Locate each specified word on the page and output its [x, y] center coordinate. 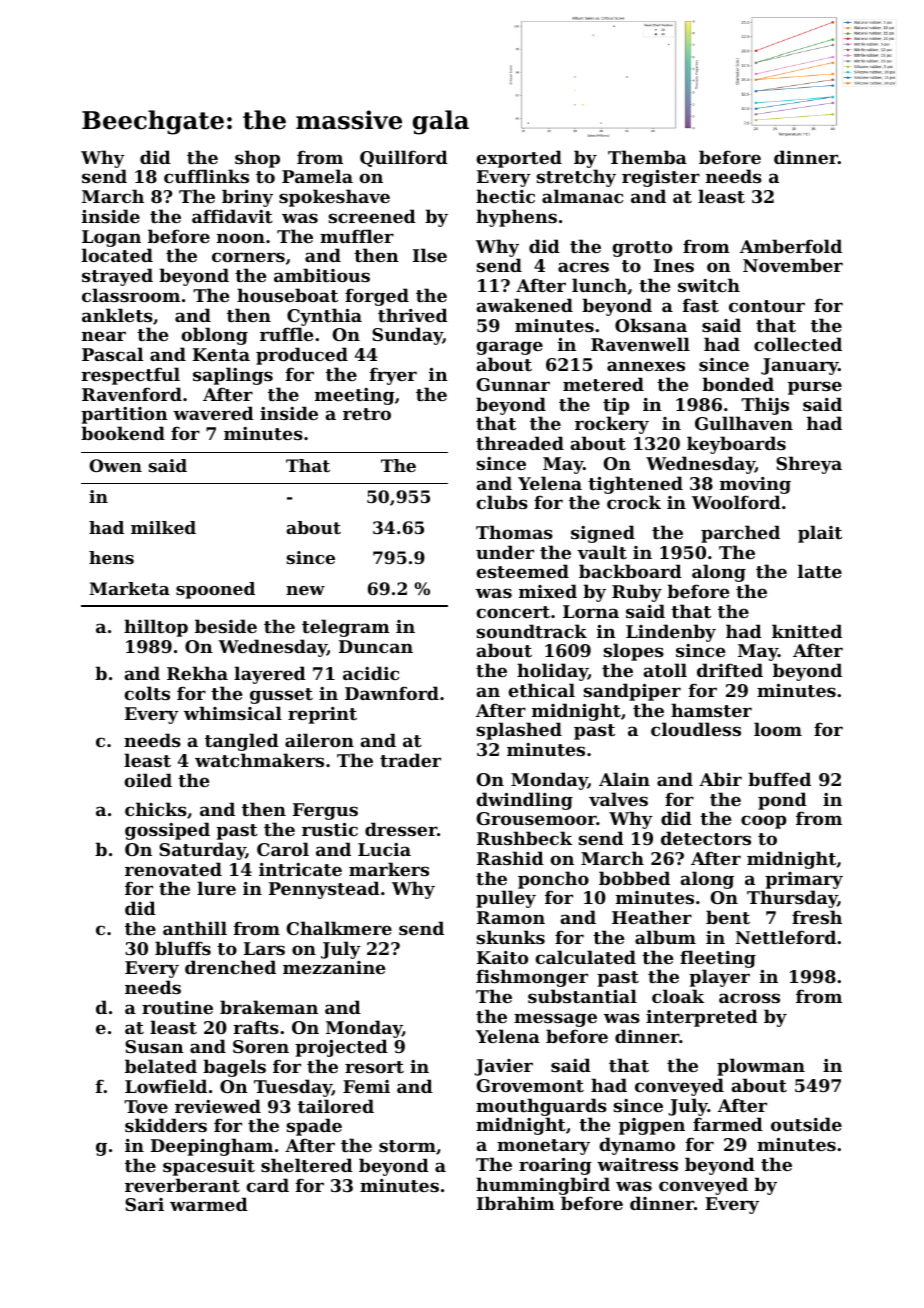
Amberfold [791, 246]
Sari [144, 1204]
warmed [209, 1204]
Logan [111, 238]
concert [513, 612]
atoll [665, 670]
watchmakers [259, 760]
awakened [525, 305]
